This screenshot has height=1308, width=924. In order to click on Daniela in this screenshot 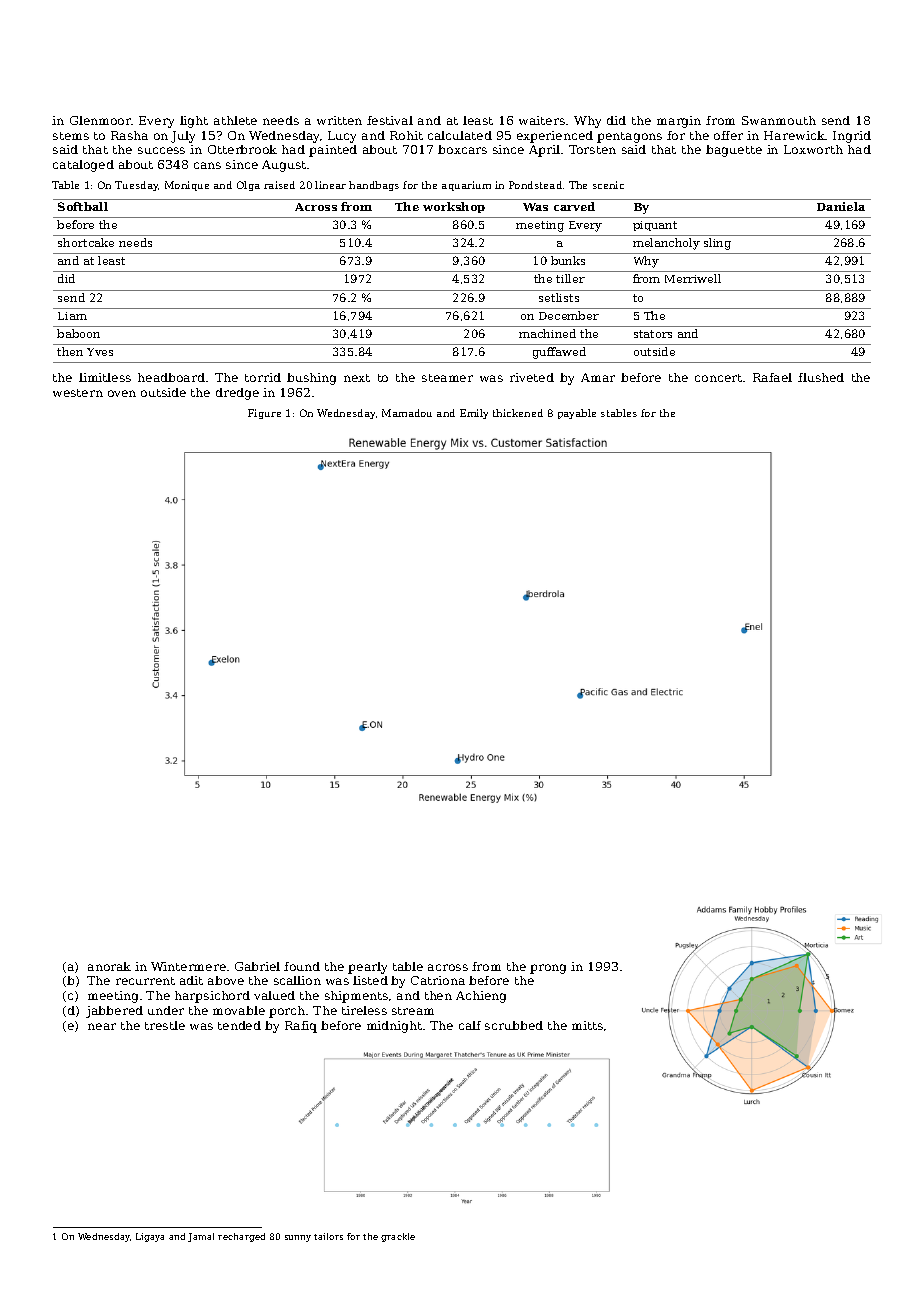, I will do `click(841, 206)`.
